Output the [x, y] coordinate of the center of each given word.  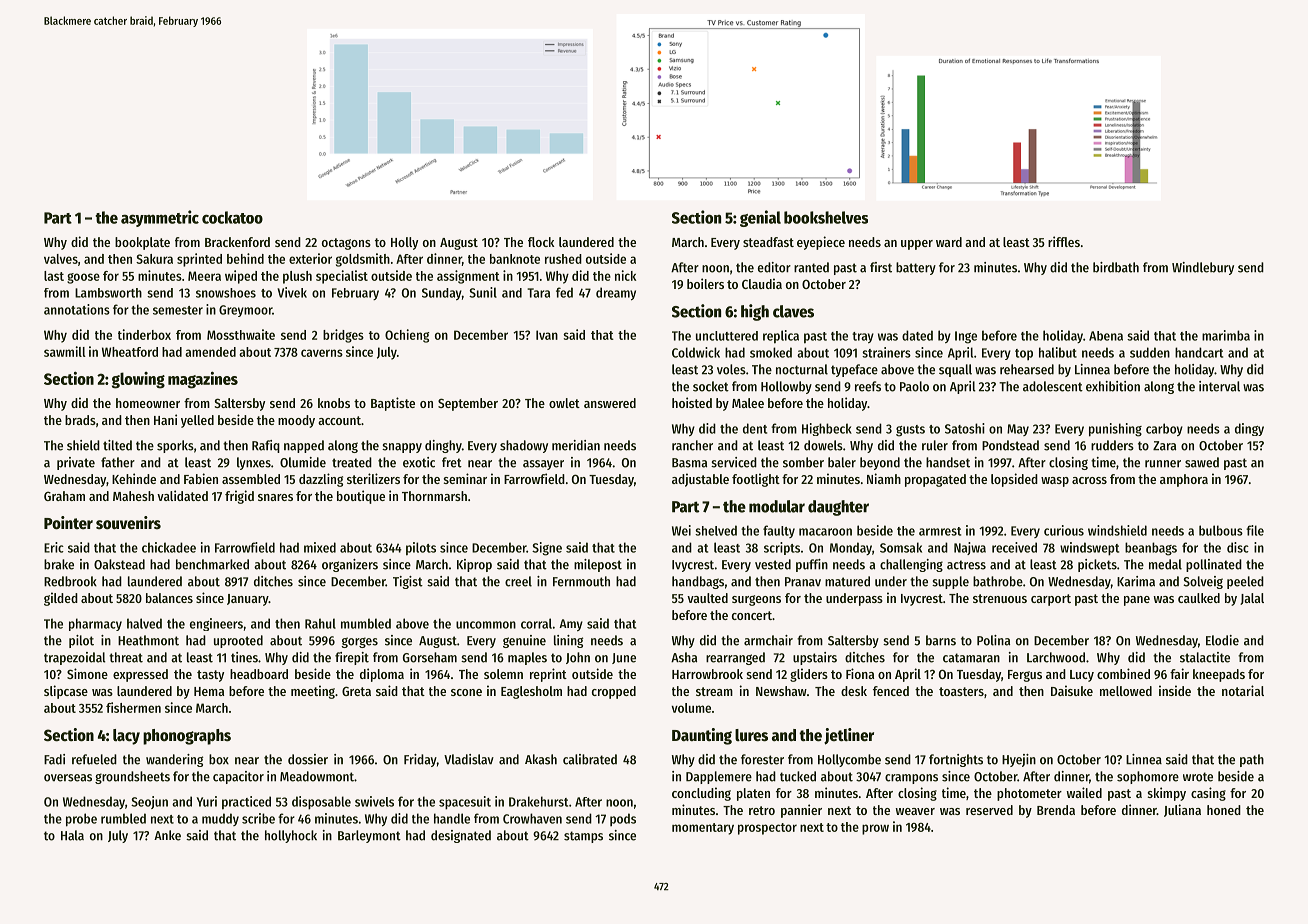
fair [1179, 673]
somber [803, 462]
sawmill [65, 351]
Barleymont [369, 836]
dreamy [616, 294]
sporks [175, 446]
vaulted [707, 598]
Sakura [154, 259]
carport [1051, 600]
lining [568, 641]
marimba [1226, 335]
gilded [61, 599]
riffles [1064, 241]
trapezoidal [75, 658]
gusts [910, 431]
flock [541, 242]
